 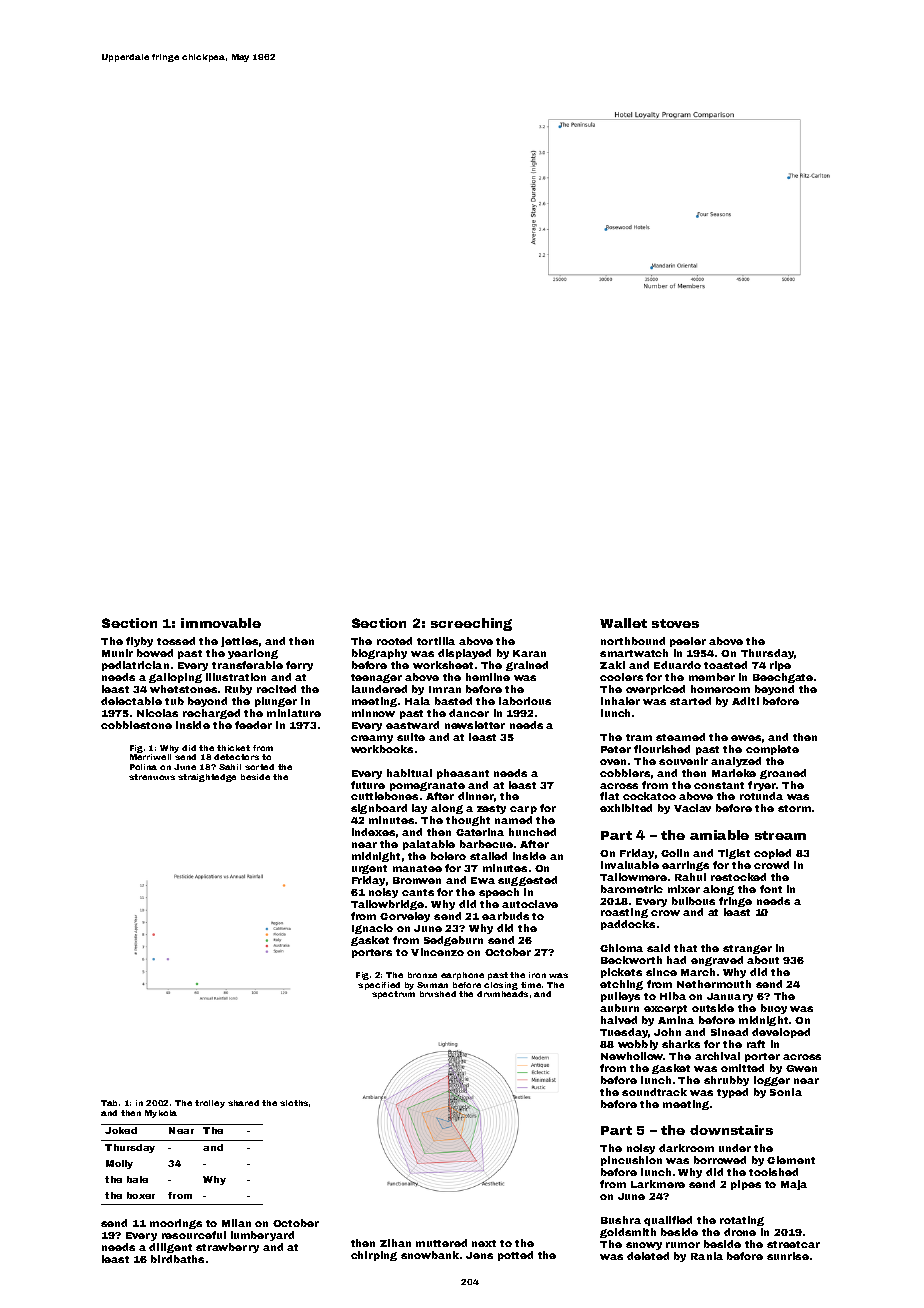 I want to click on drumheads, so click(x=502, y=994).
